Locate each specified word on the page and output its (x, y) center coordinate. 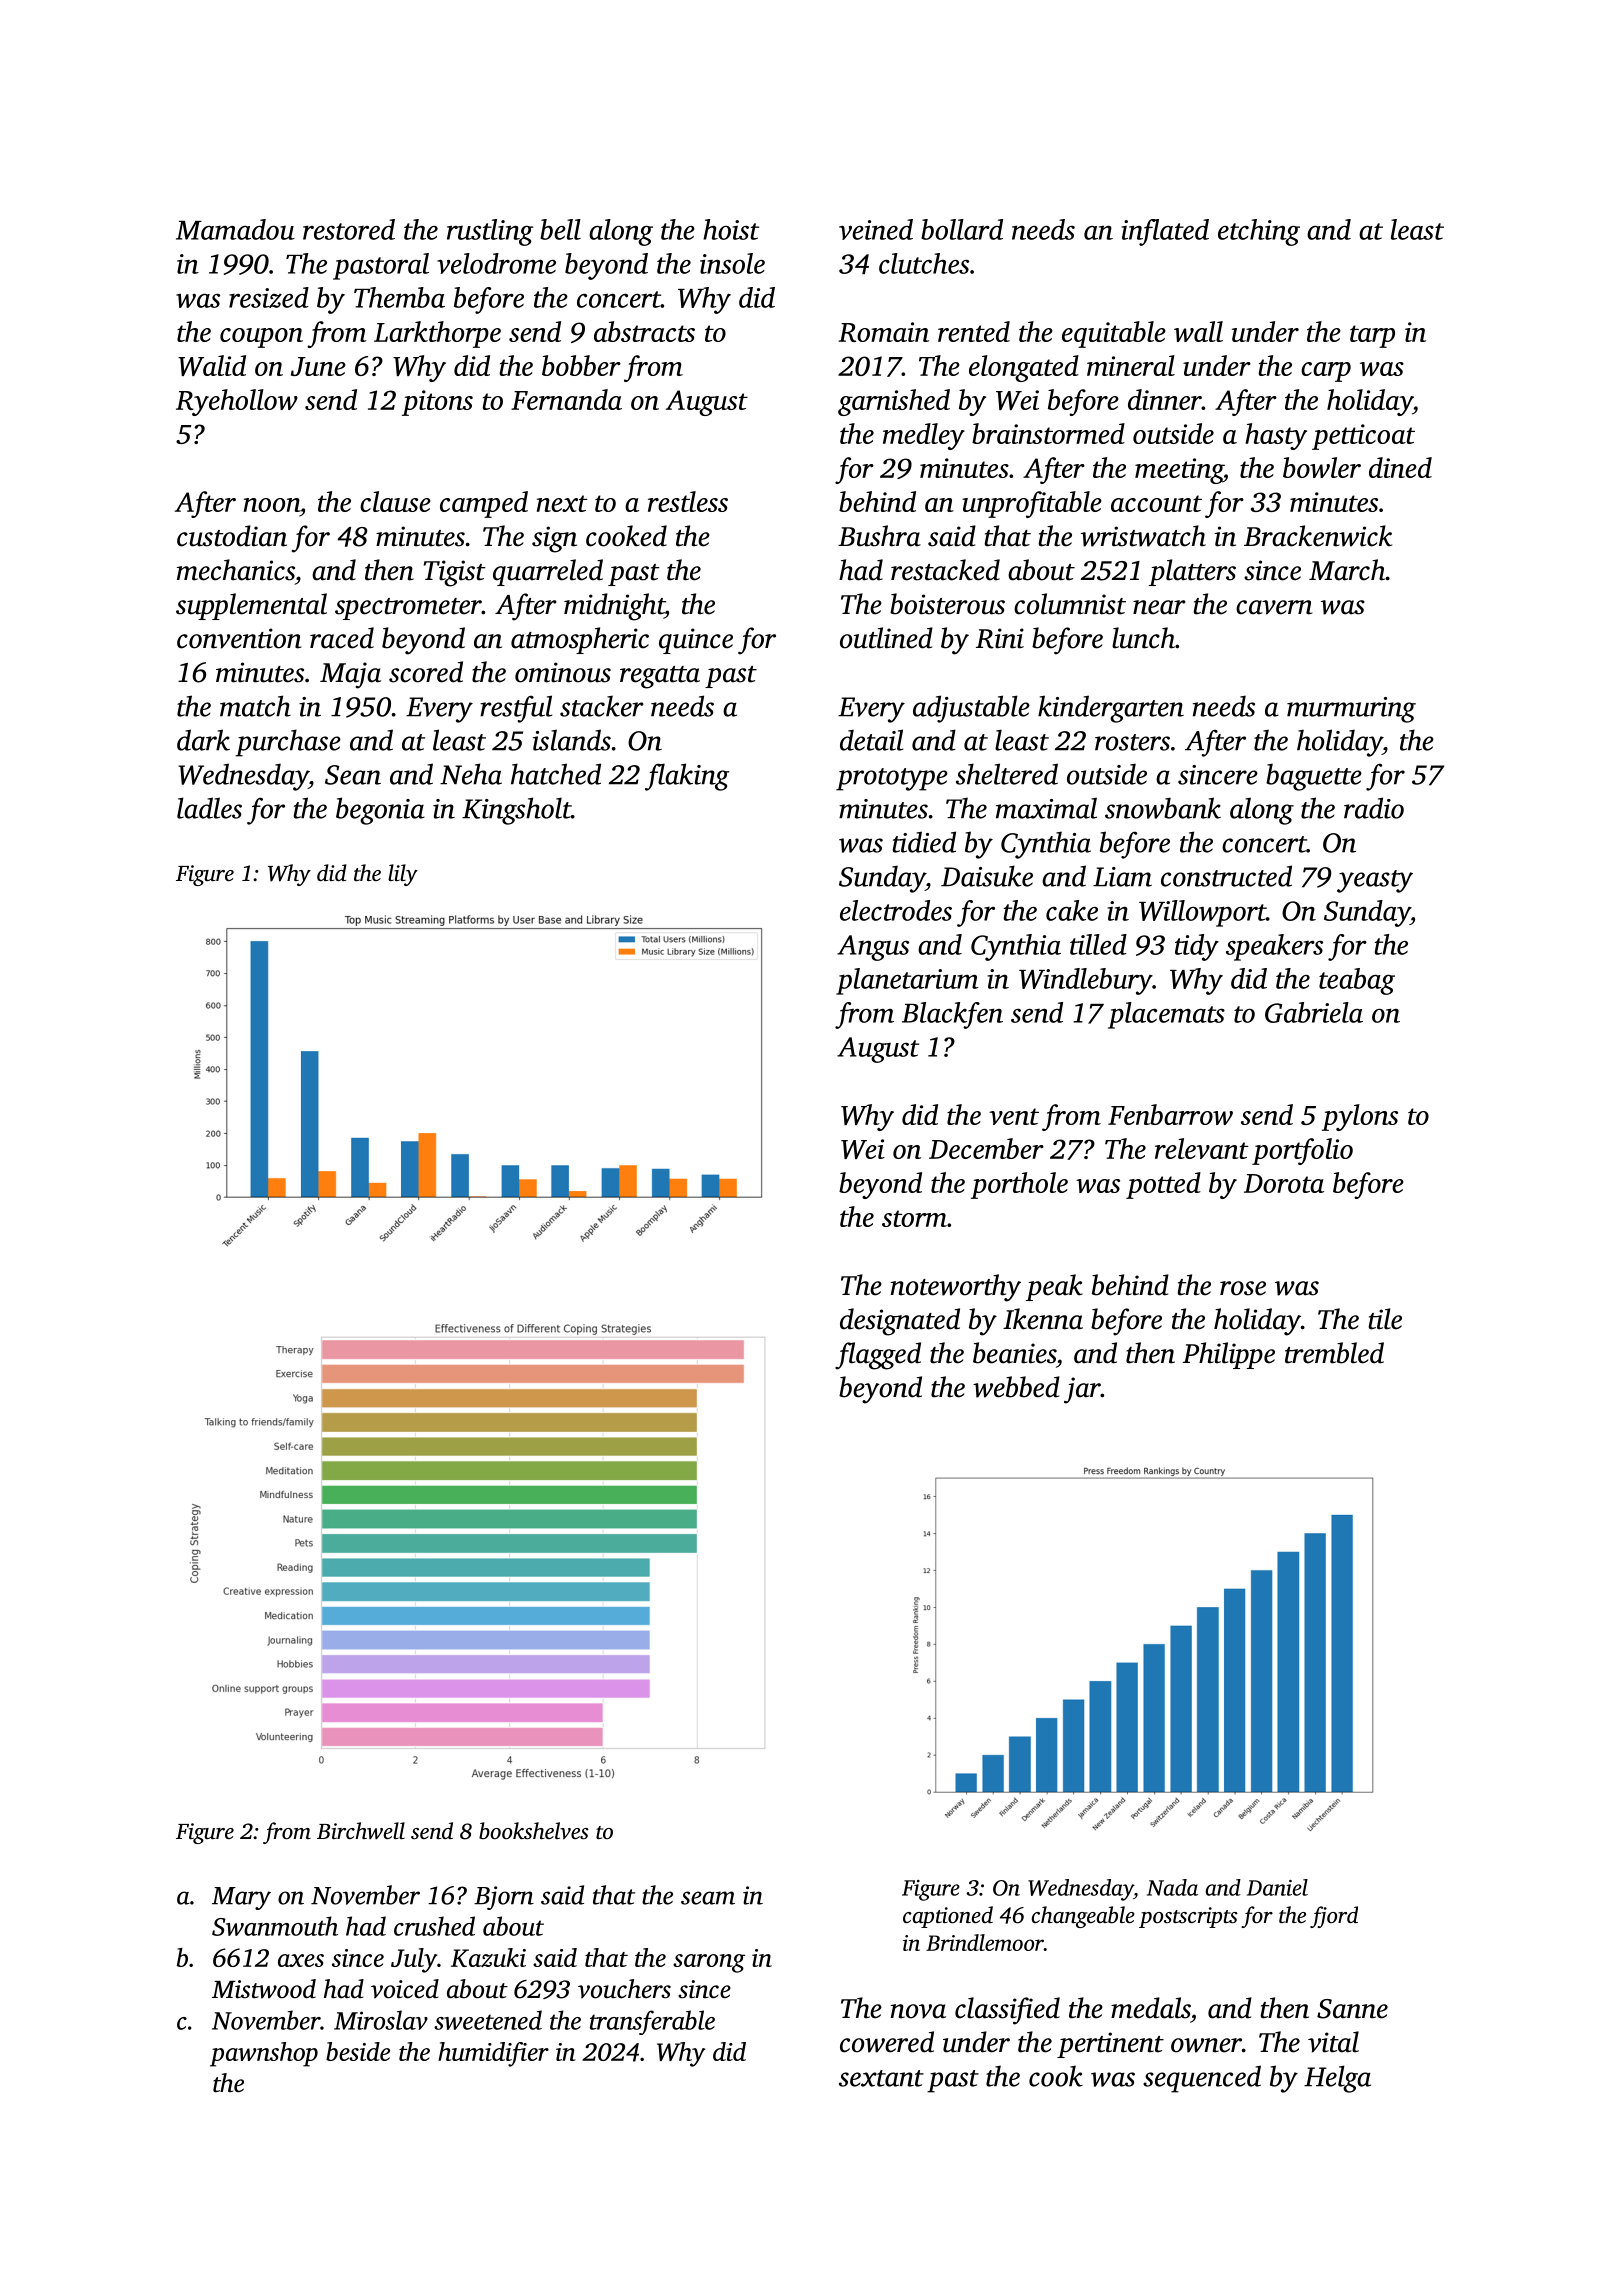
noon (272, 505)
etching (1259, 232)
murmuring (1351, 710)
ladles (209, 808)
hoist (731, 229)
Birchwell (361, 1831)
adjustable (971, 709)
